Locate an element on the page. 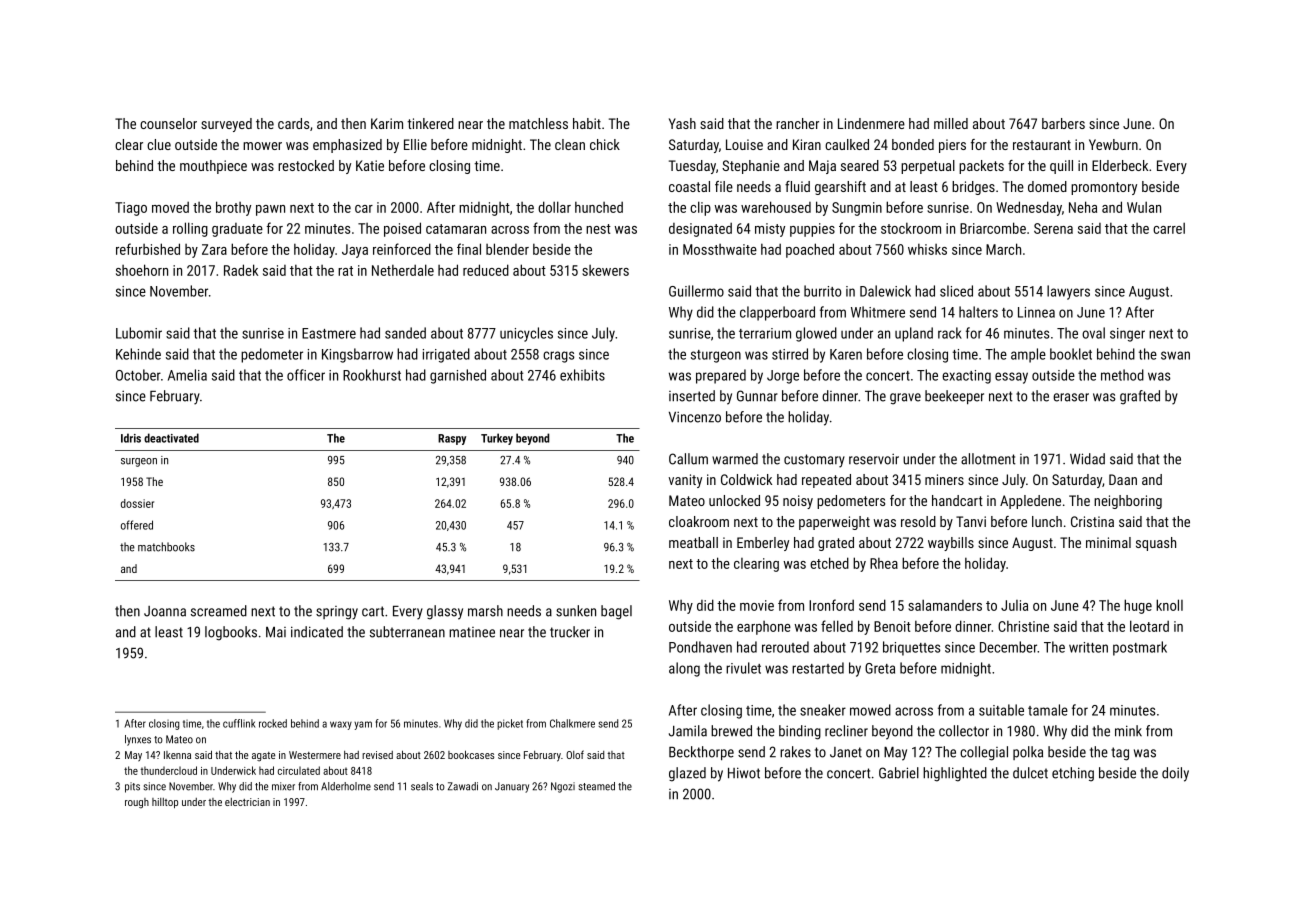 The image size is (1308, 924). etching is located at coordinates (1073, 774).
